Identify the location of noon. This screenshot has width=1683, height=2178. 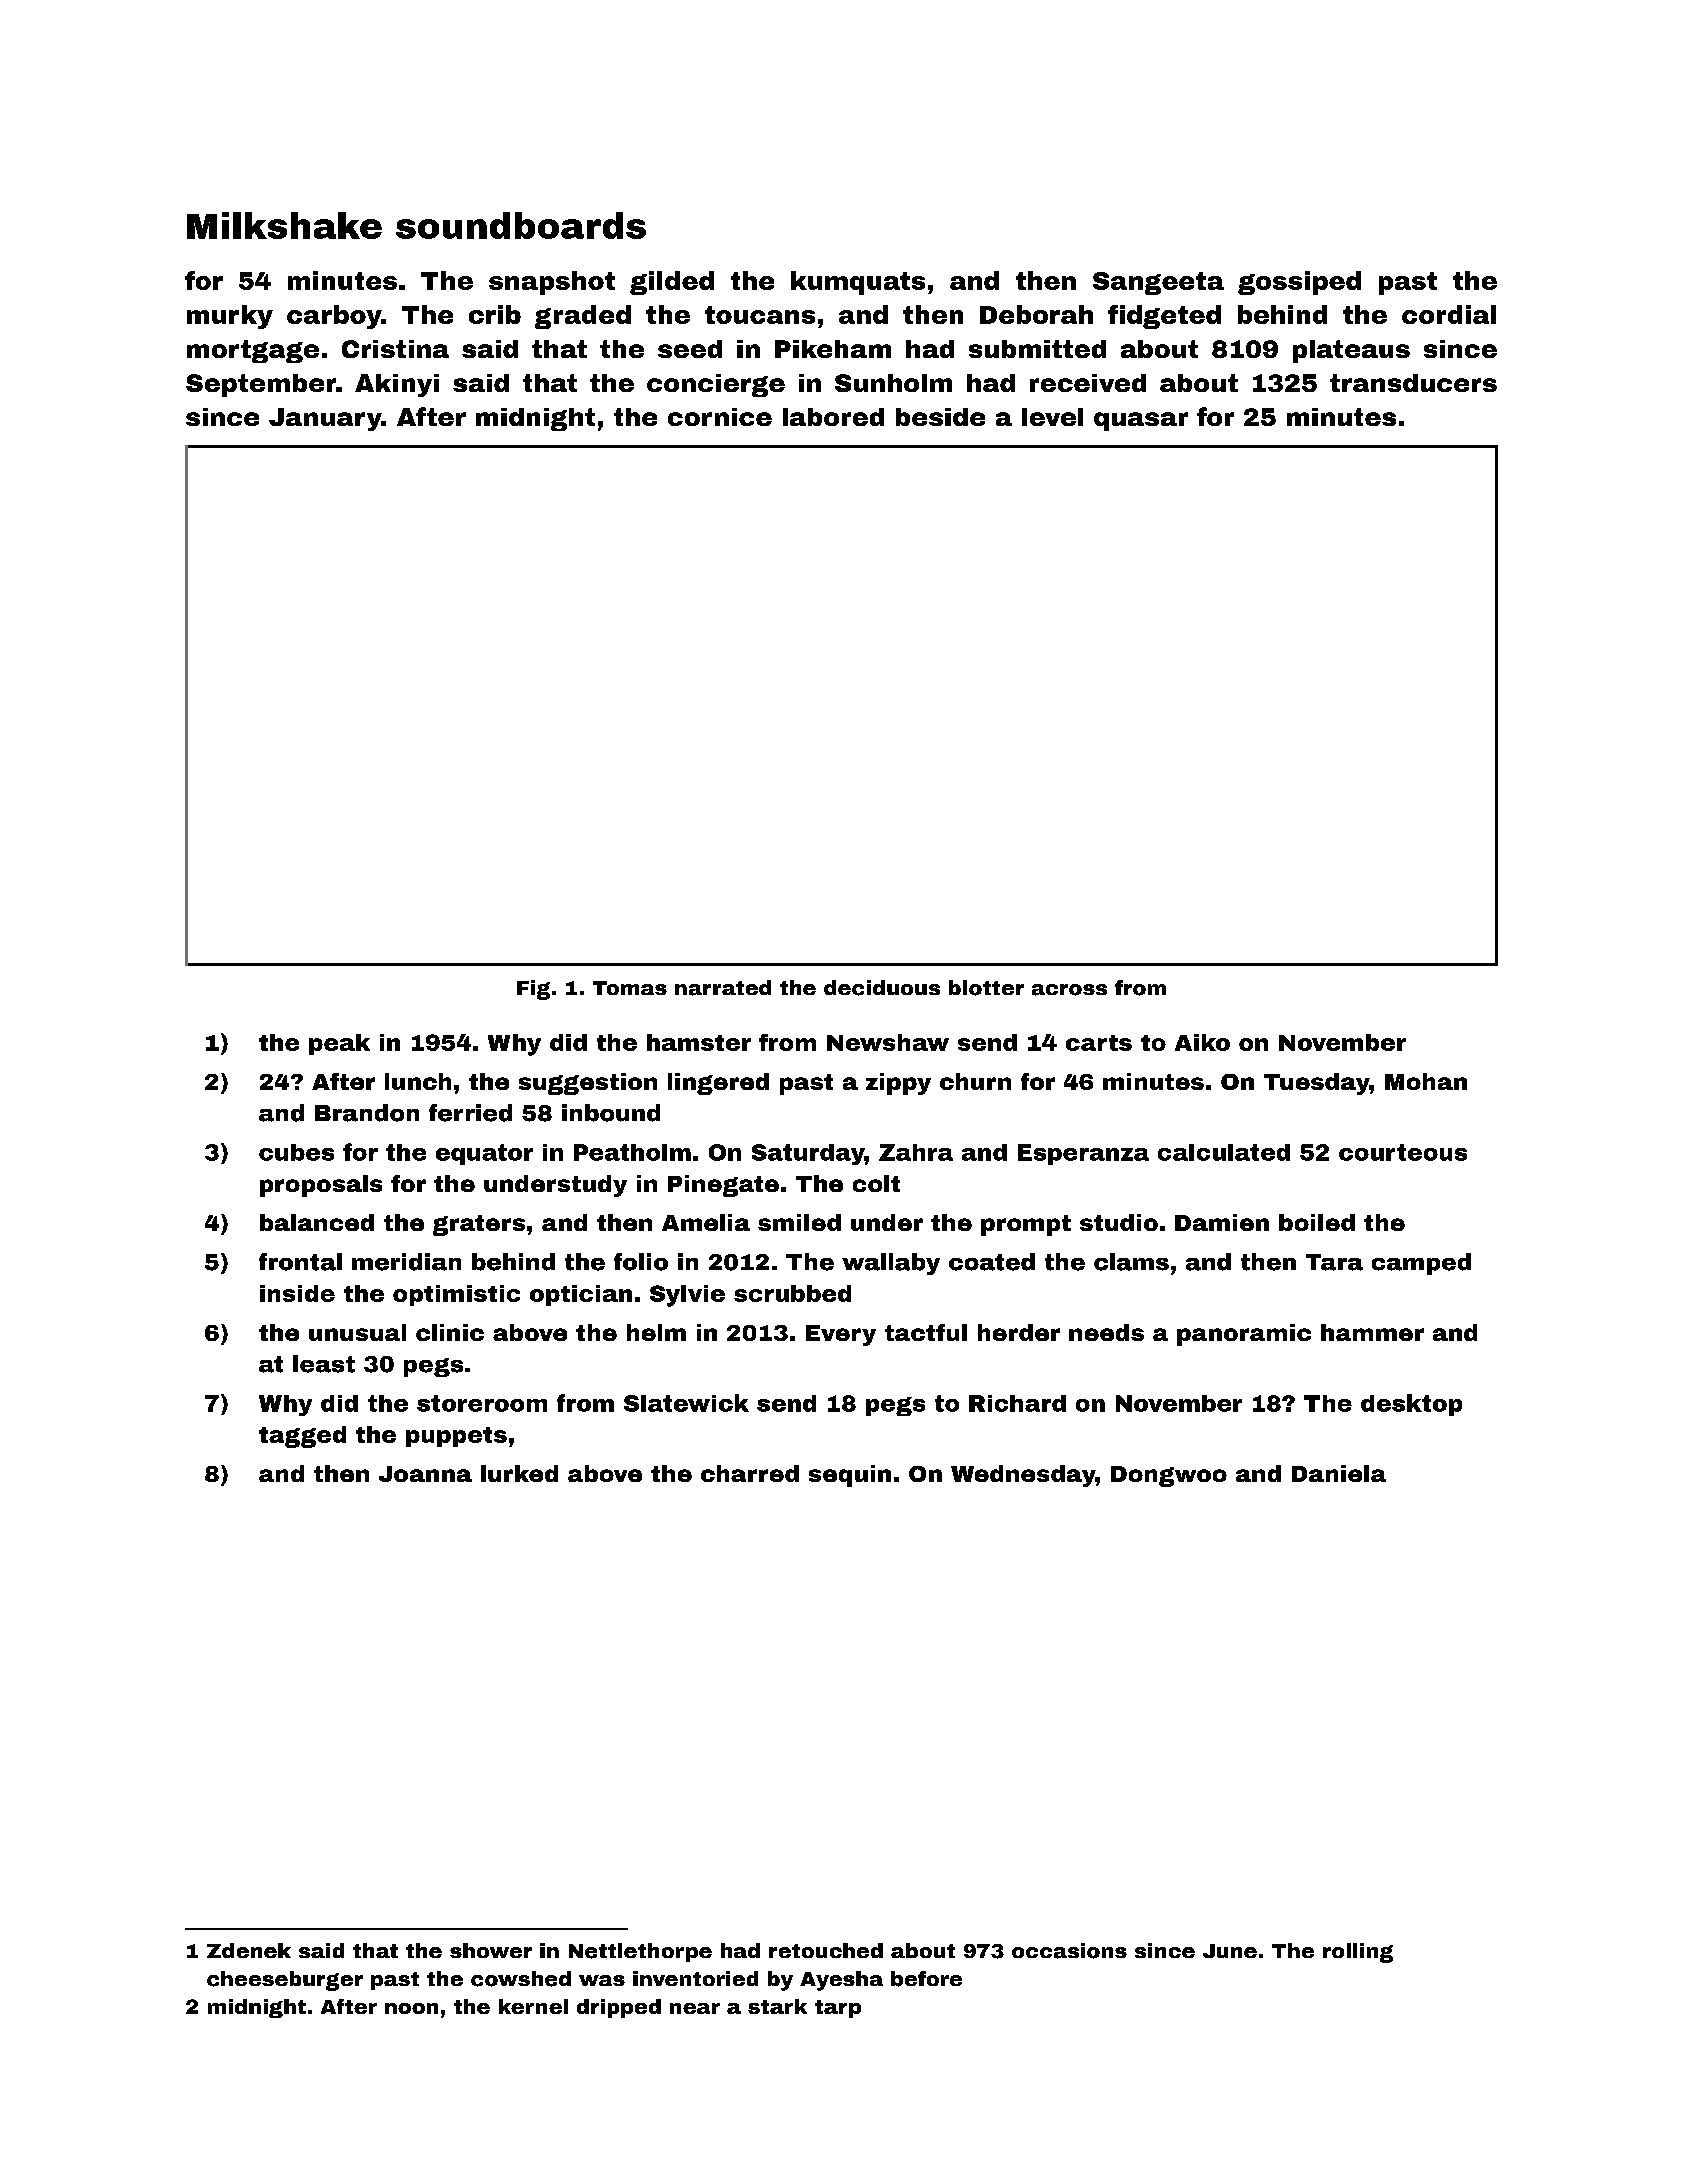
(411, 2008).
